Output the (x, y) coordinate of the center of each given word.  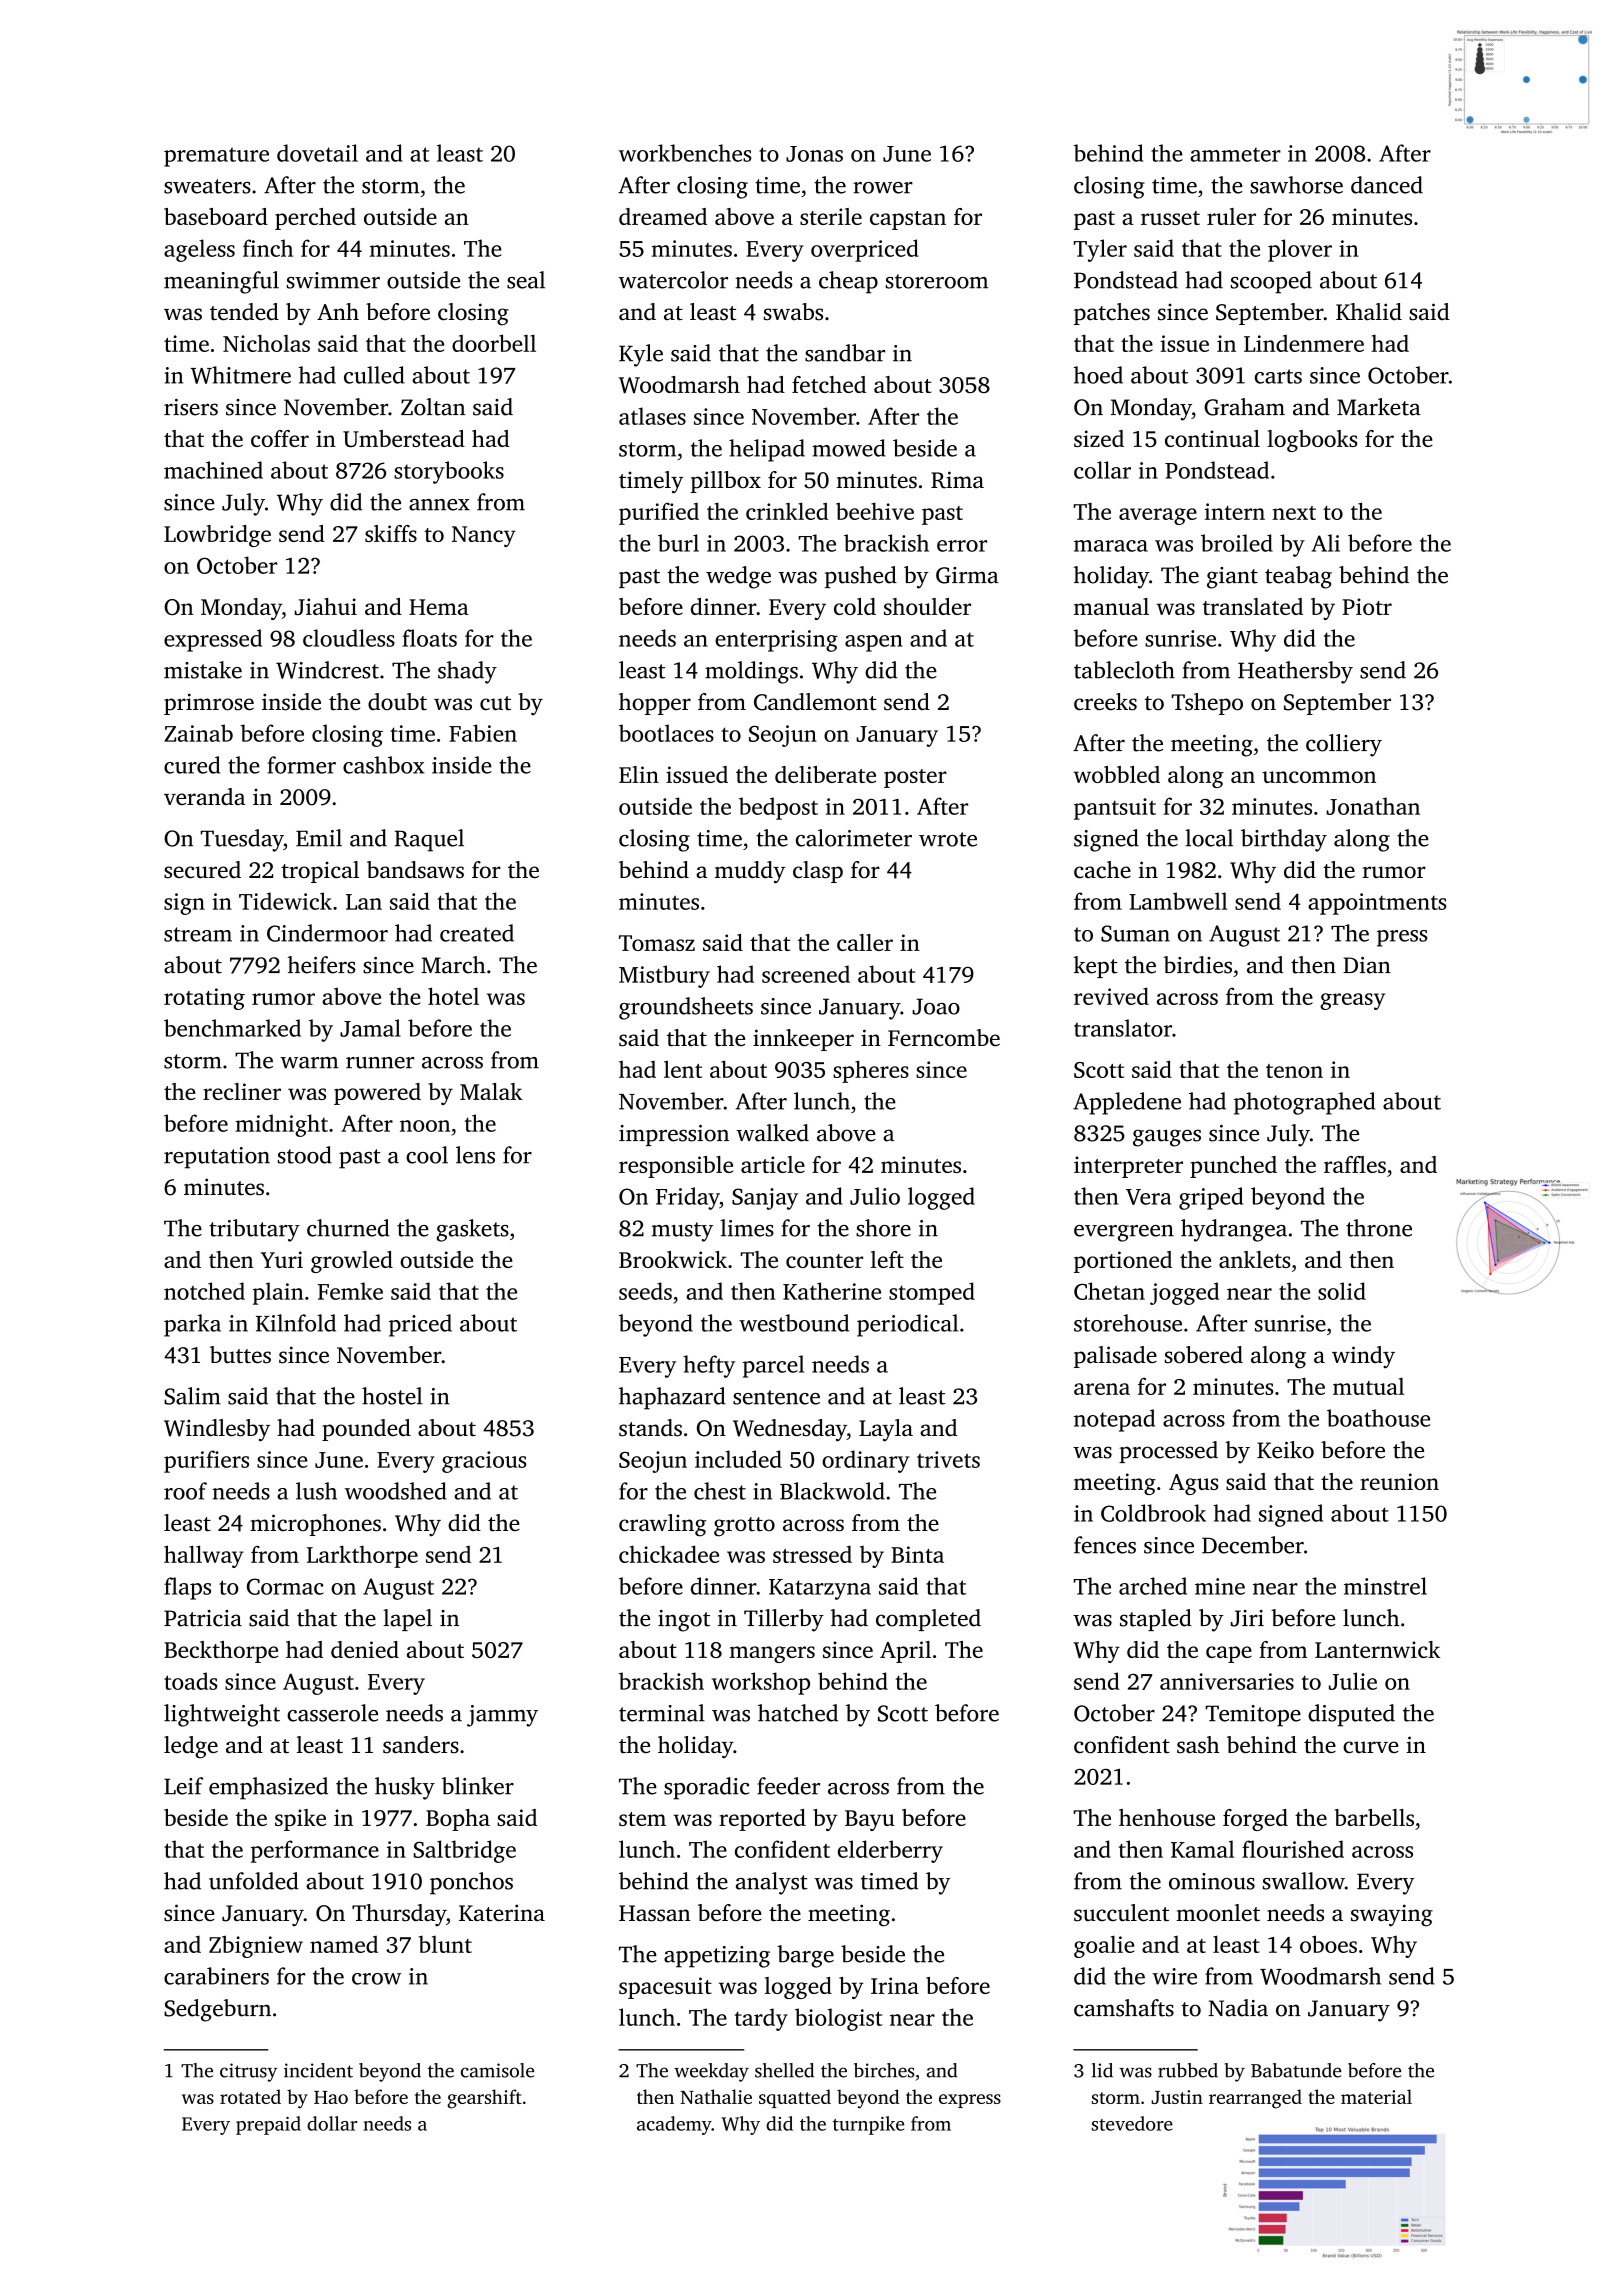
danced (1387, 185)
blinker (478, 1786)
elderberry (890, 1851)
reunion (1399, 1481)
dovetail (317, 153)
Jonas (814, 154)
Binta (917, 1554)
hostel (392, 1396)
